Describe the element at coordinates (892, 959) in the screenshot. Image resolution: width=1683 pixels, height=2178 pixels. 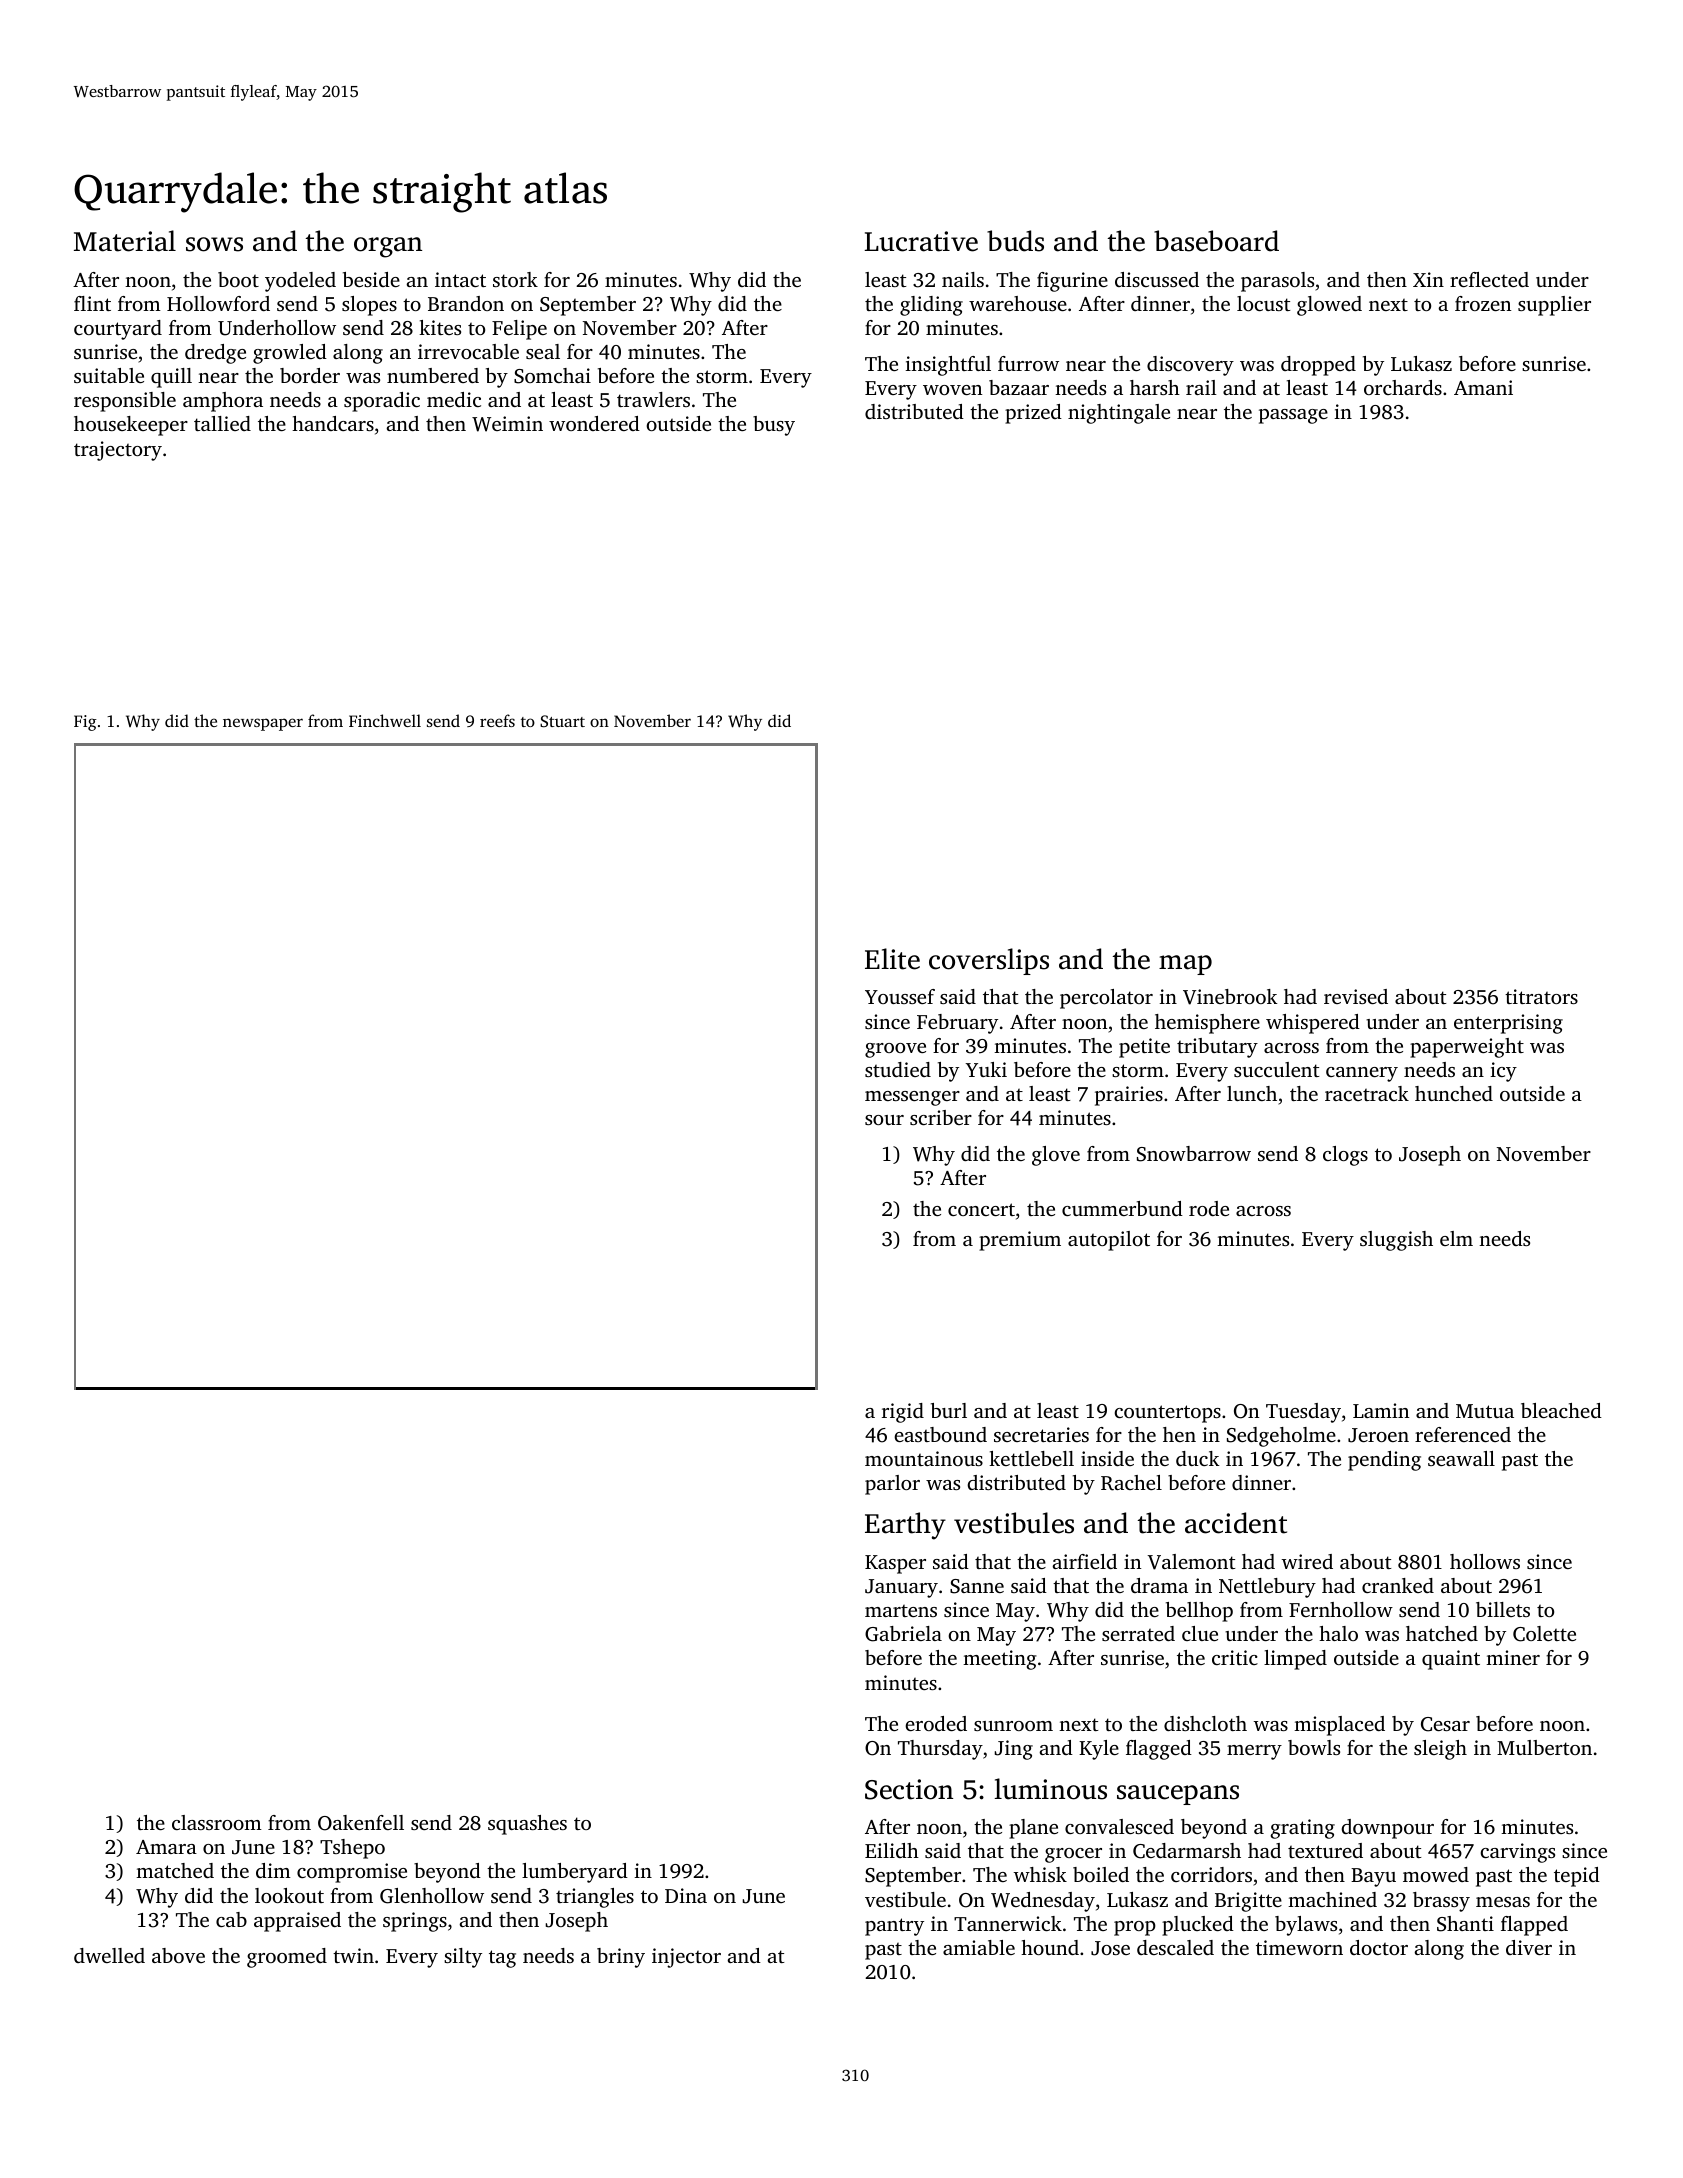
I see `Elite` at that location.
